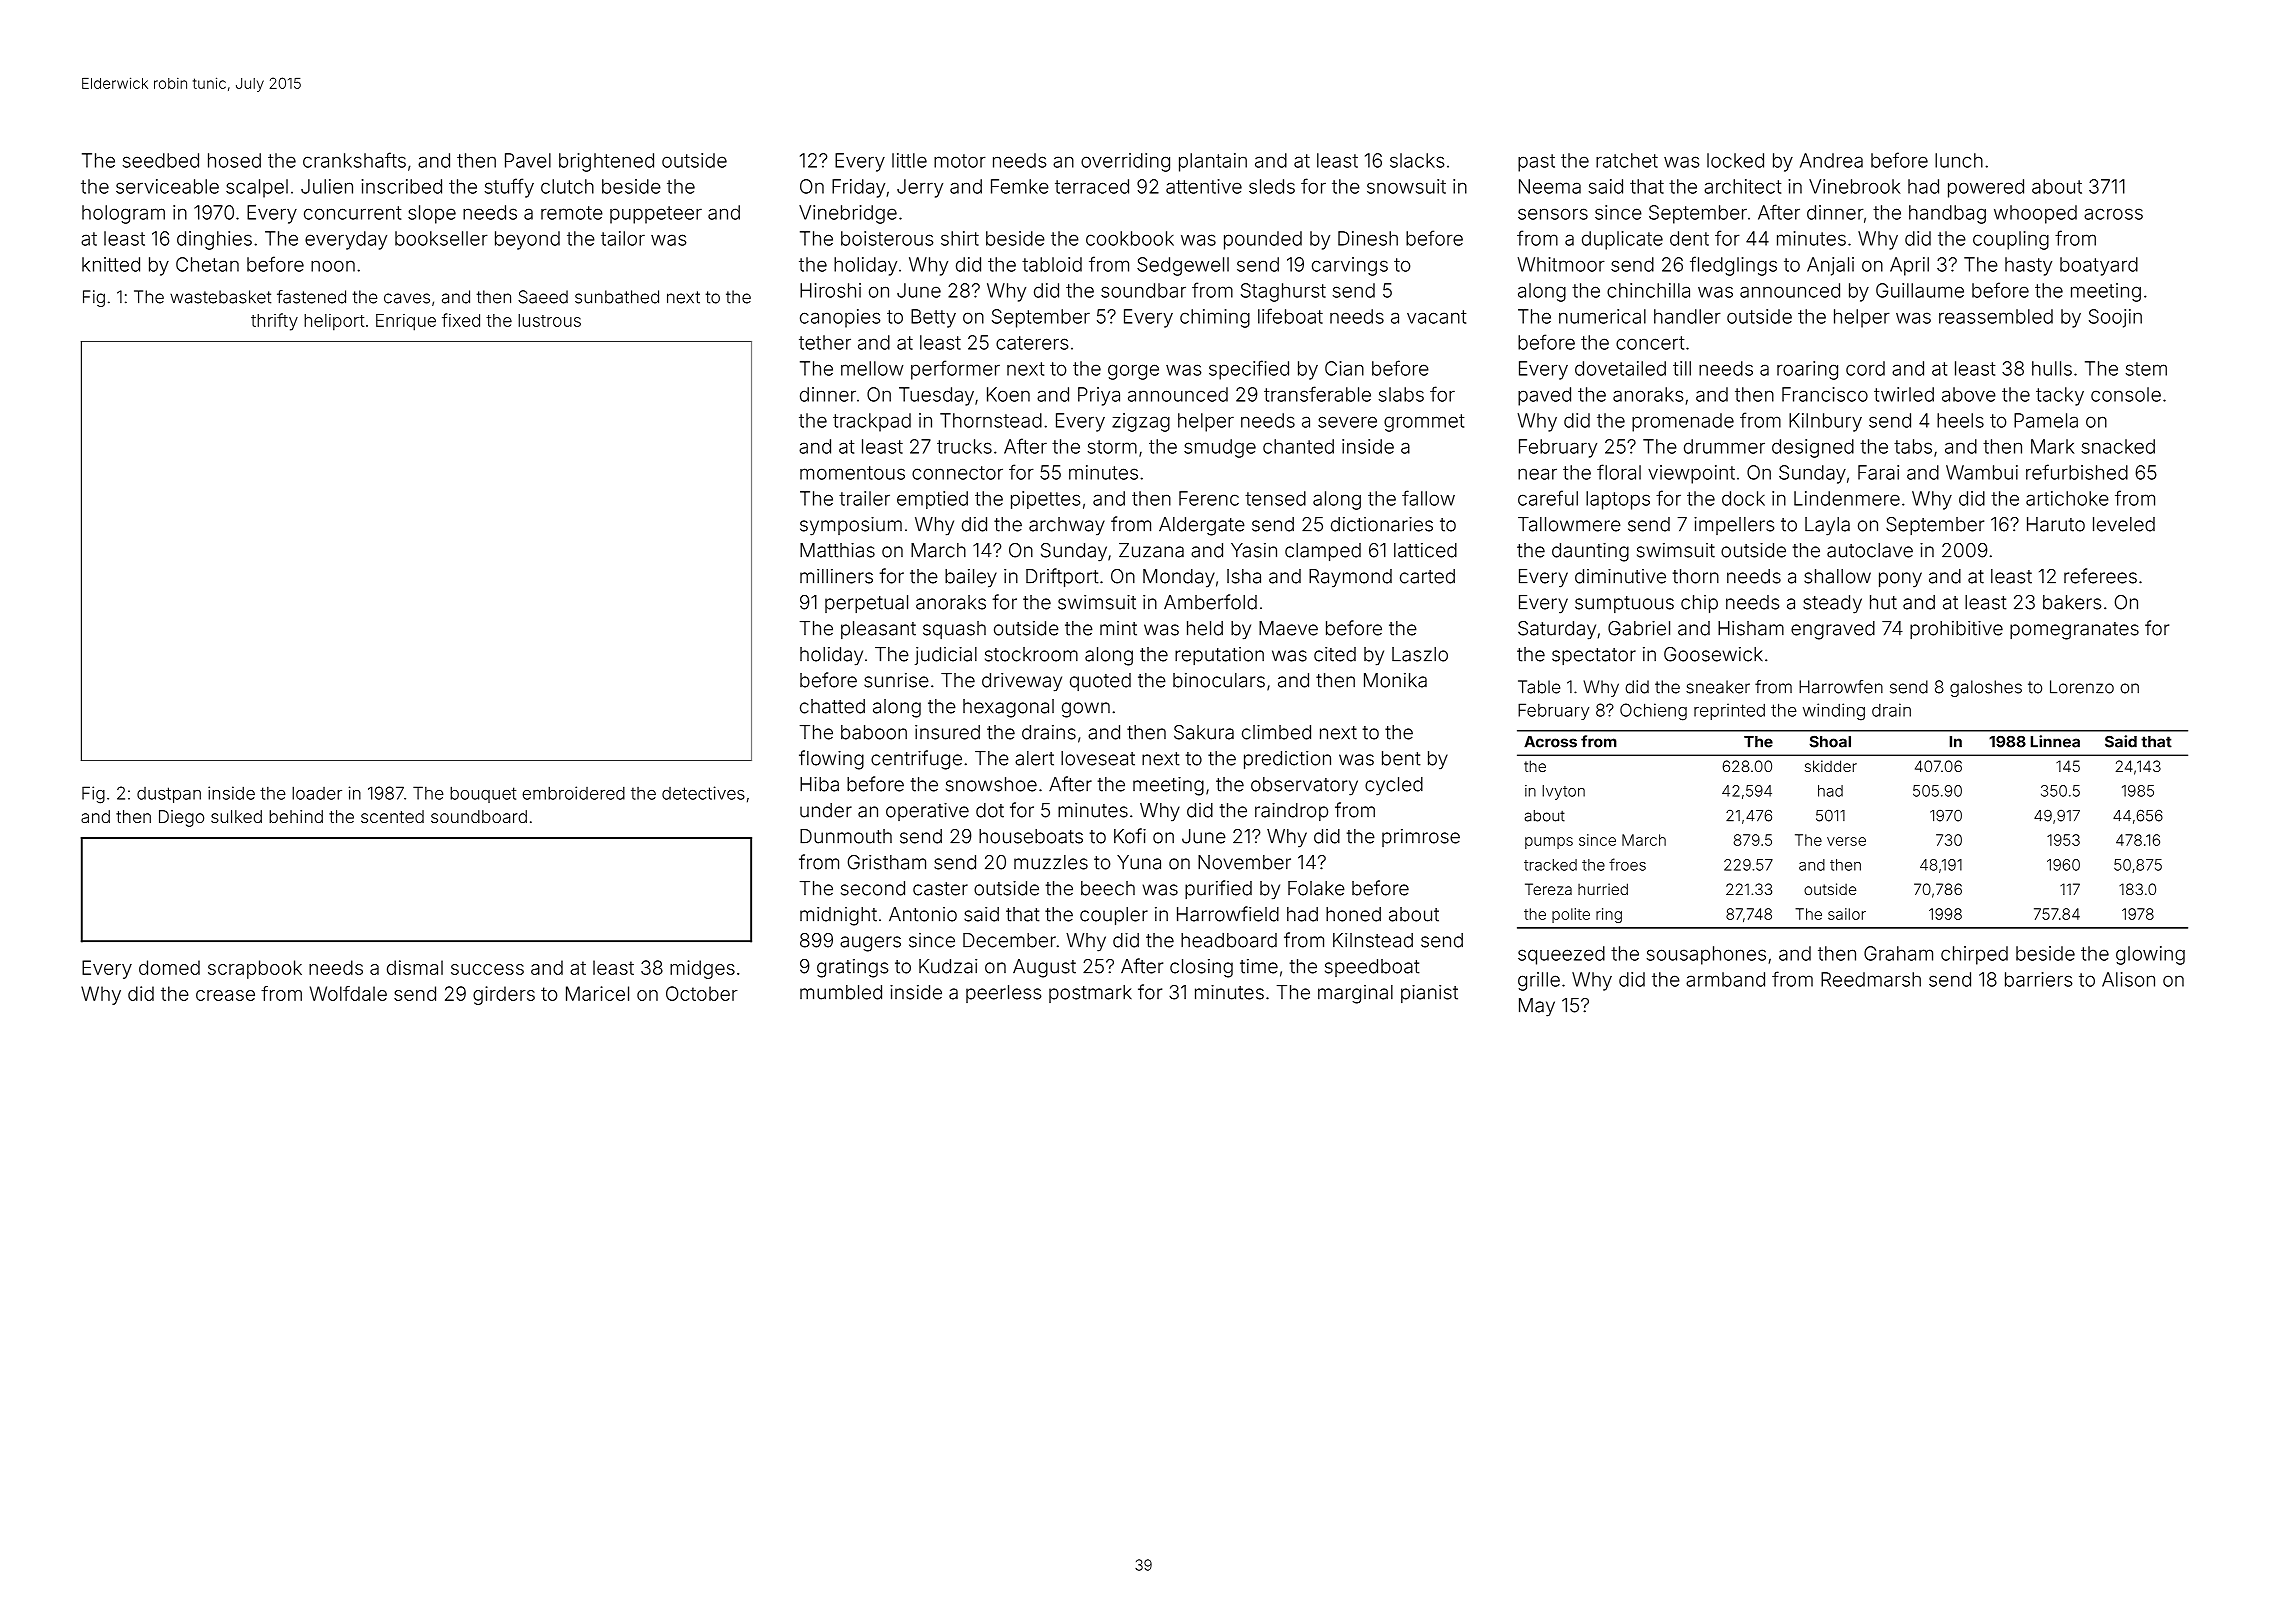  I want to click on Farai, so click(1878, 472).
